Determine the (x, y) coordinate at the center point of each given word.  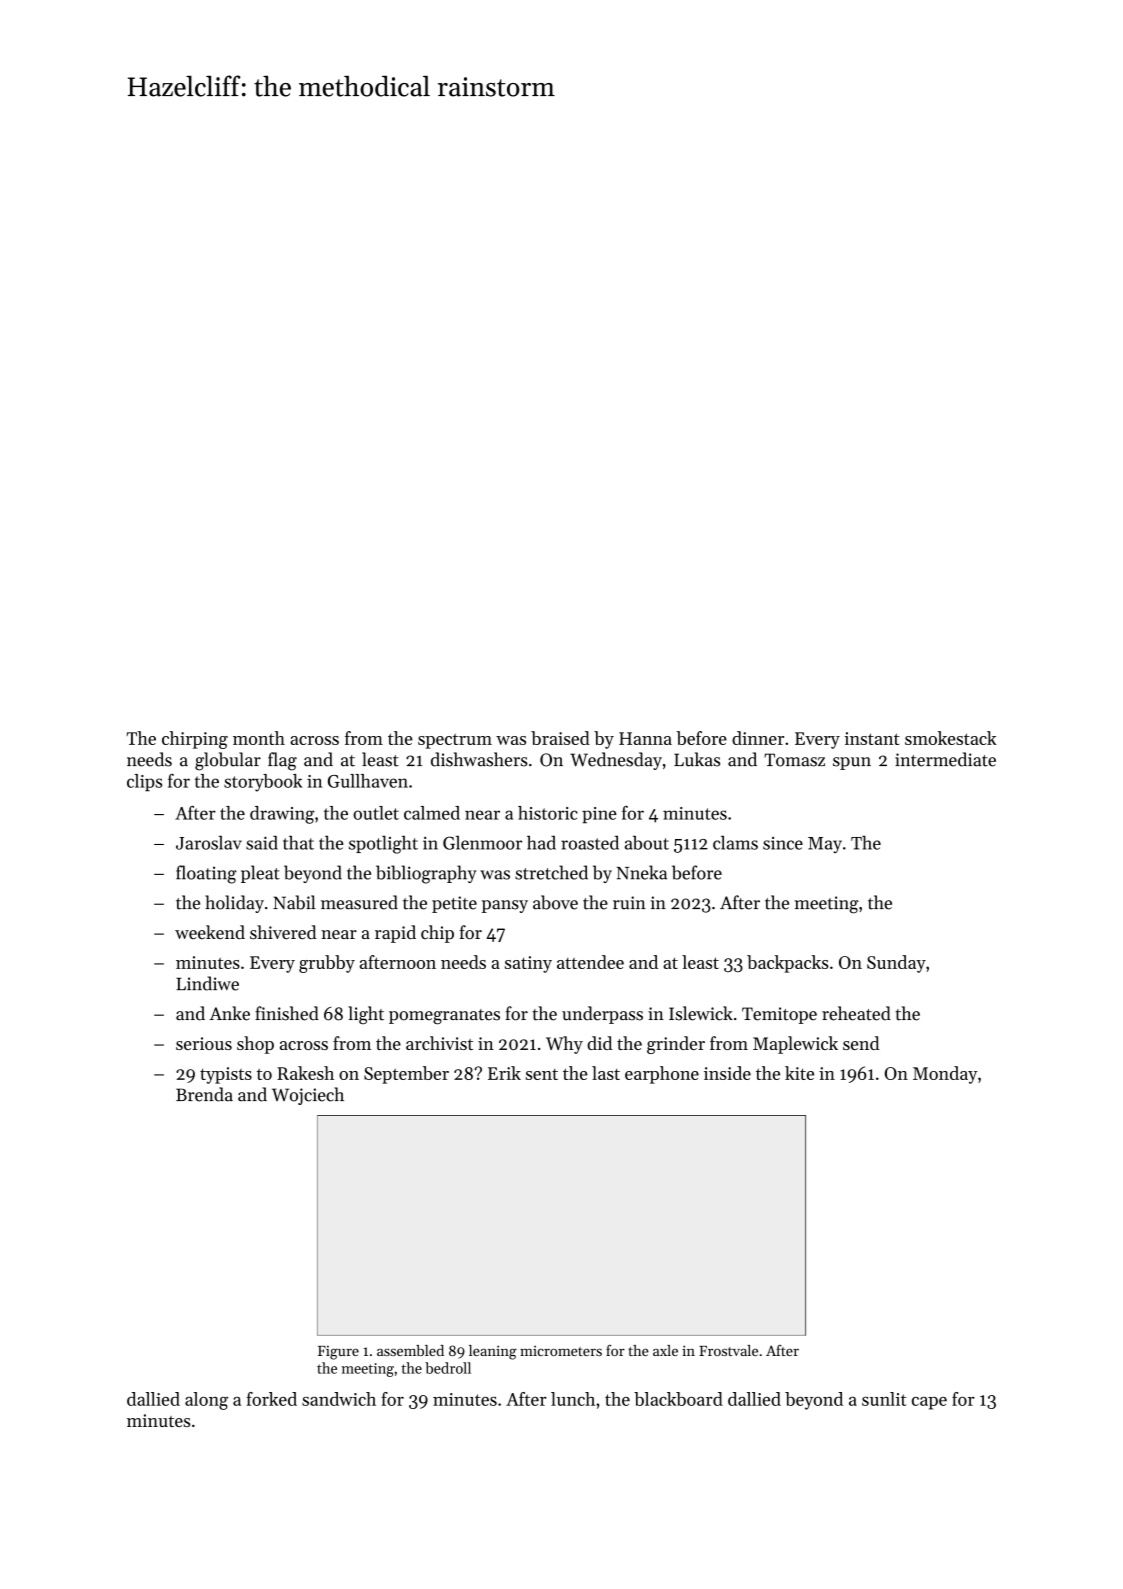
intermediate (945, 759)
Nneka (641, 872)
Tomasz (794, 760)
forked (271, 1399)
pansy (505, 906)
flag (282, 761)
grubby (327, 964)
